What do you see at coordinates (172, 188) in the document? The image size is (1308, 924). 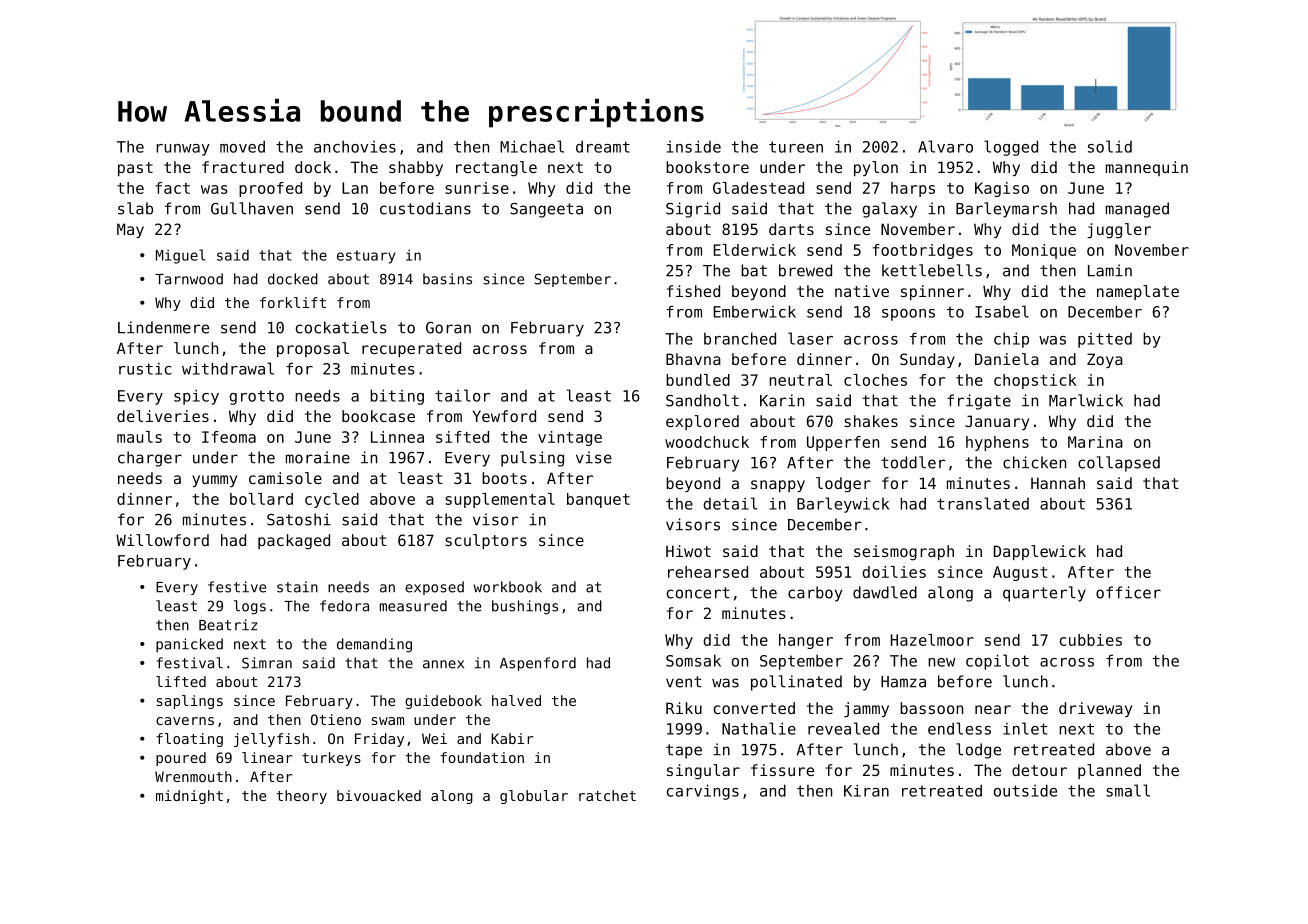 I see `fact` at bounding box center [172, 188].
